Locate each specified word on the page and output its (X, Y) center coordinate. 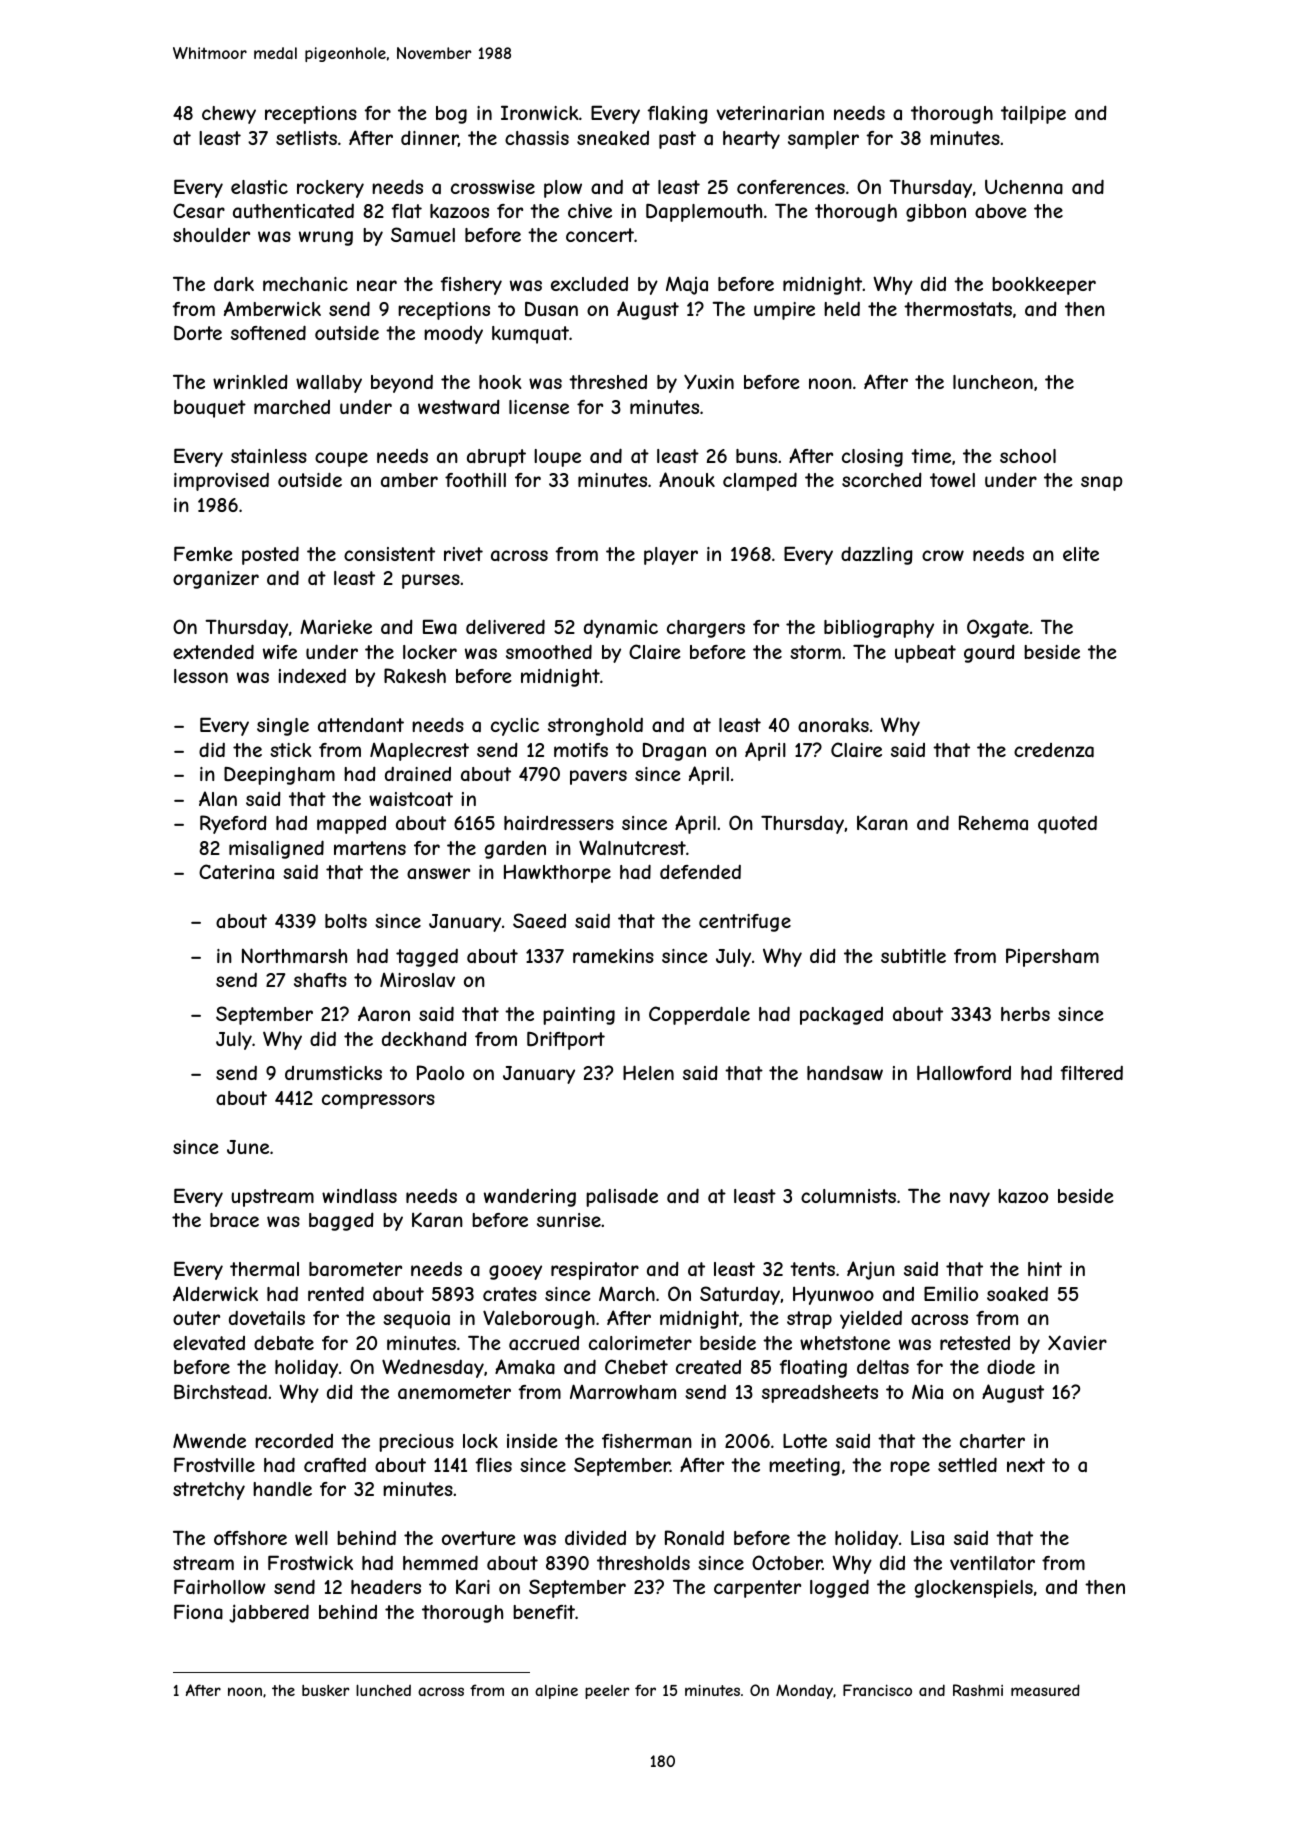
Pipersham (1052, 957)
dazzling (877, 555)
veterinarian (770, 113)
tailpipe (1033, 115)
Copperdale (699, 1015)
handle (282, 1489)
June (248, 1147)
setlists (306, 138)
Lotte (805, 1440)
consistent (389, 554)
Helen (648, 1072)
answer (438, 873)
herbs (1025, 1014)
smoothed (549, 651)
